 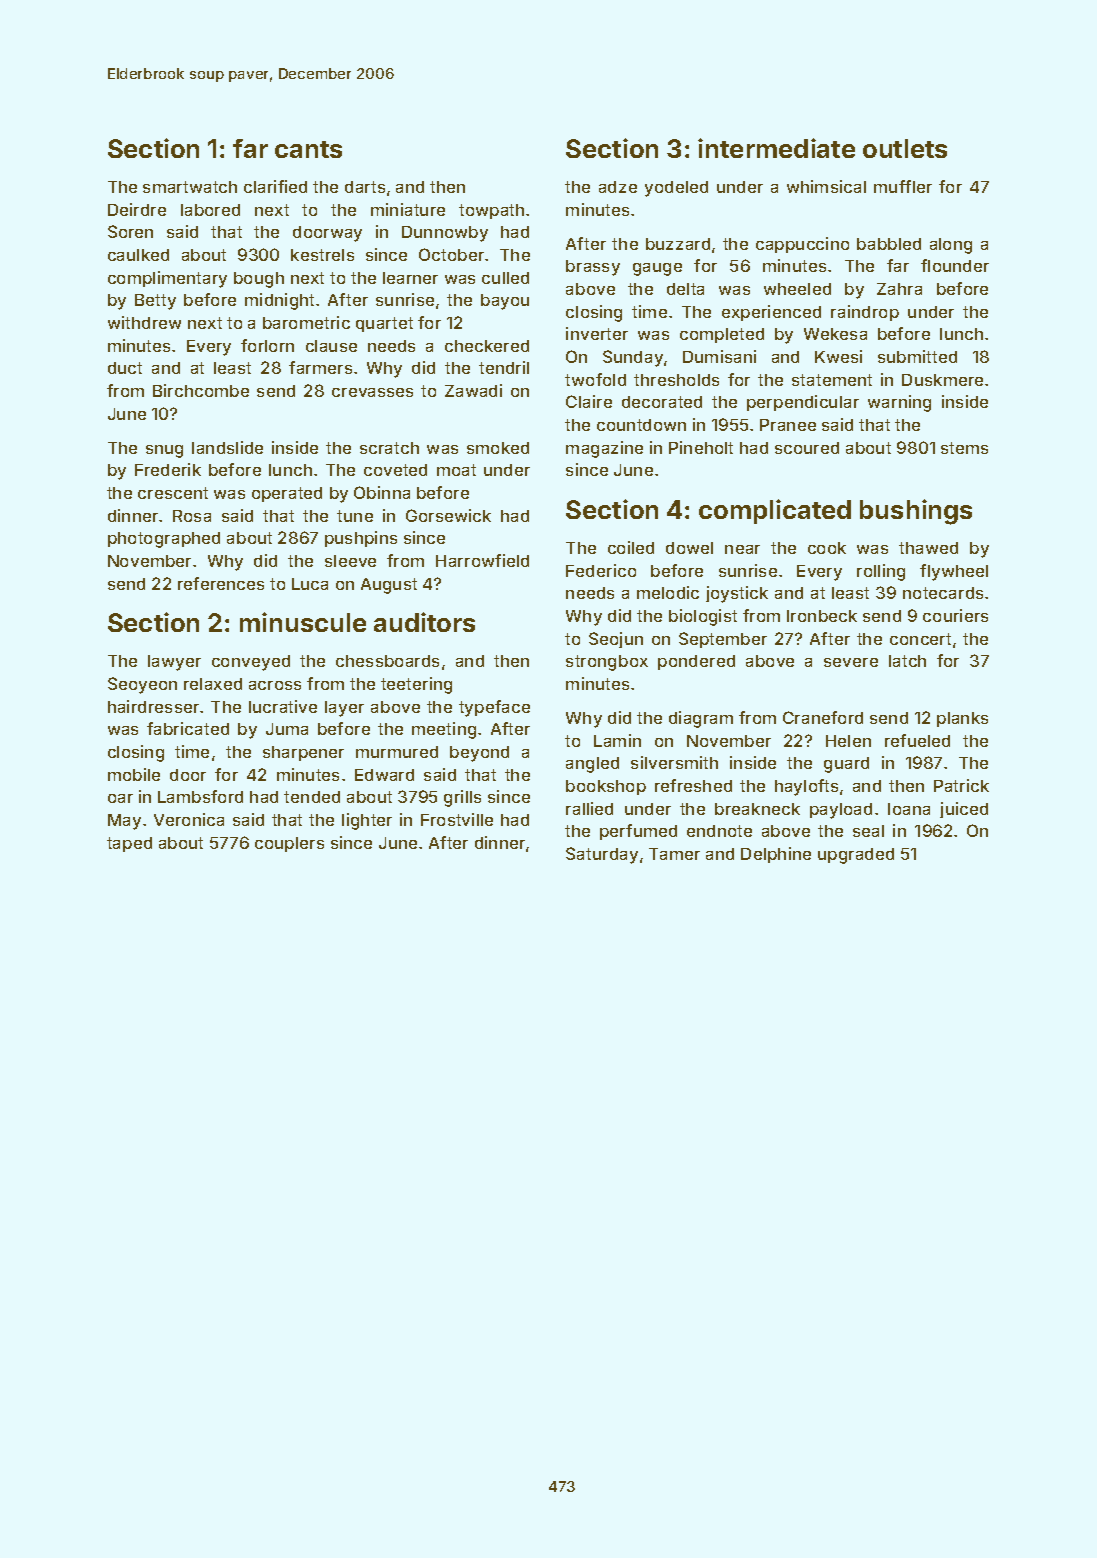 I want to click on statement, so click(x=832, y=380).
